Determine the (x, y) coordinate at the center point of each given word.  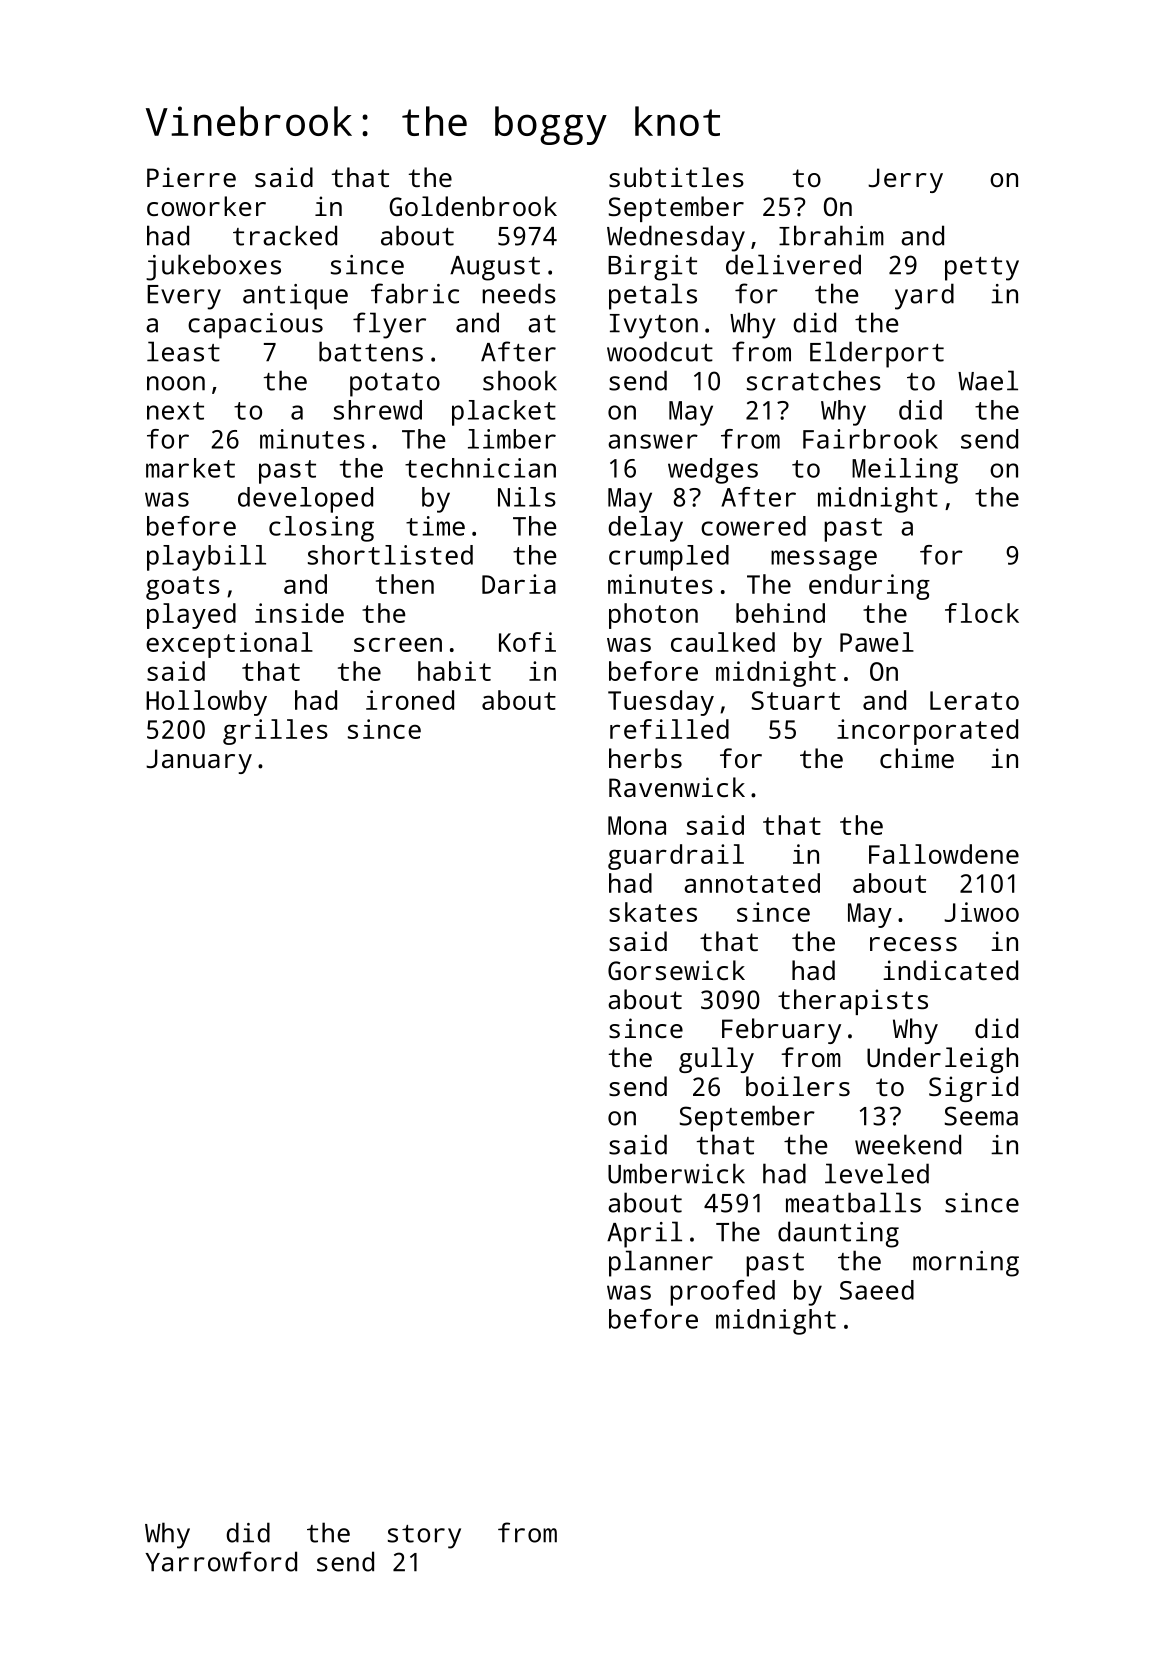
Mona (637, 825)
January (199, 761)
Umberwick (676, 1173)
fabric (415, 293)
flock (982, 613)
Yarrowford (221, 1561)
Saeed (877, 1290)
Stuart (796, 700)
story (424, 1537)
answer (653, 441)
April (644, 1234)
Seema (981, 1116)
